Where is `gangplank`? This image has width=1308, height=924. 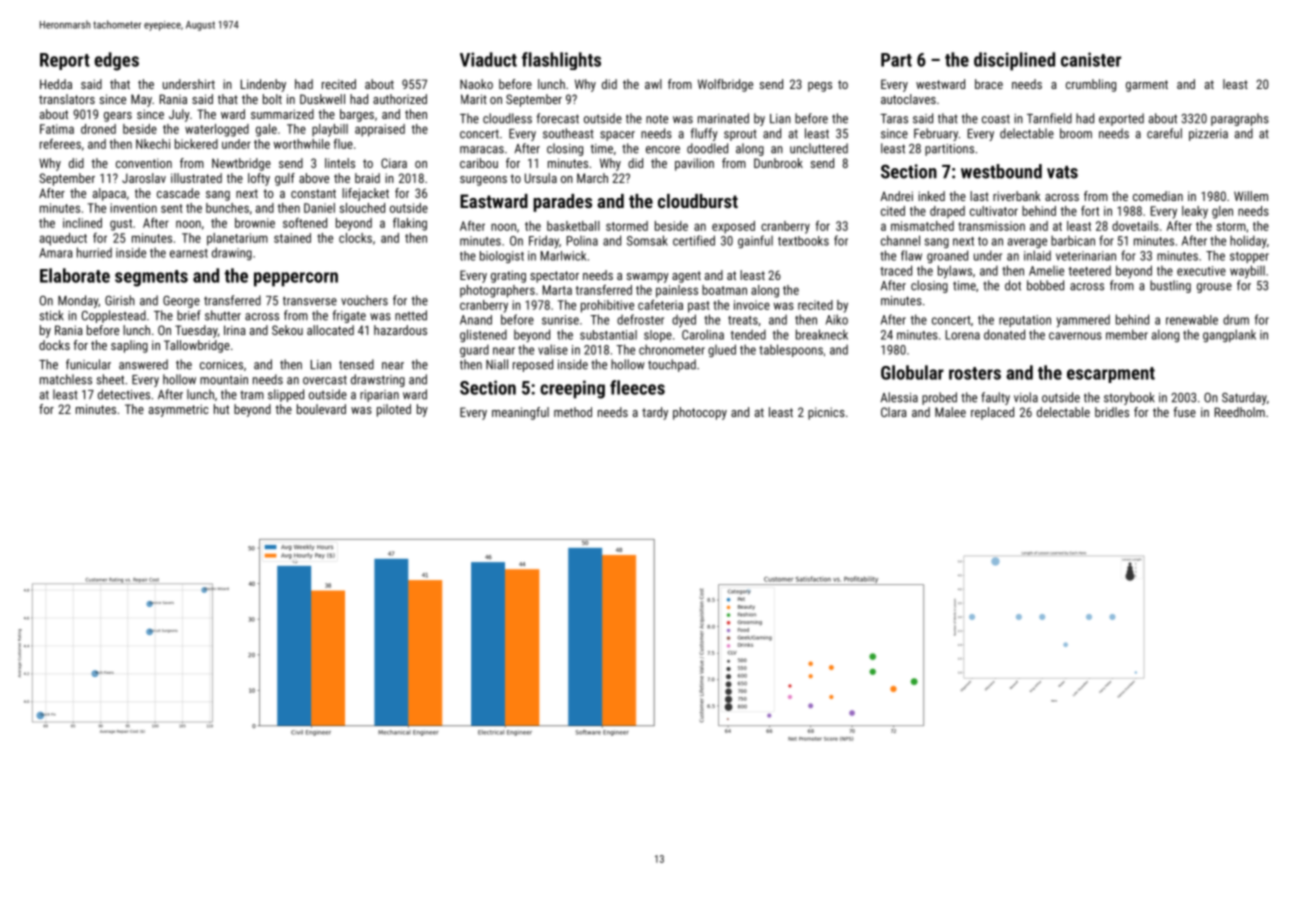 gangplank is located at coordinates (1229, 335).
